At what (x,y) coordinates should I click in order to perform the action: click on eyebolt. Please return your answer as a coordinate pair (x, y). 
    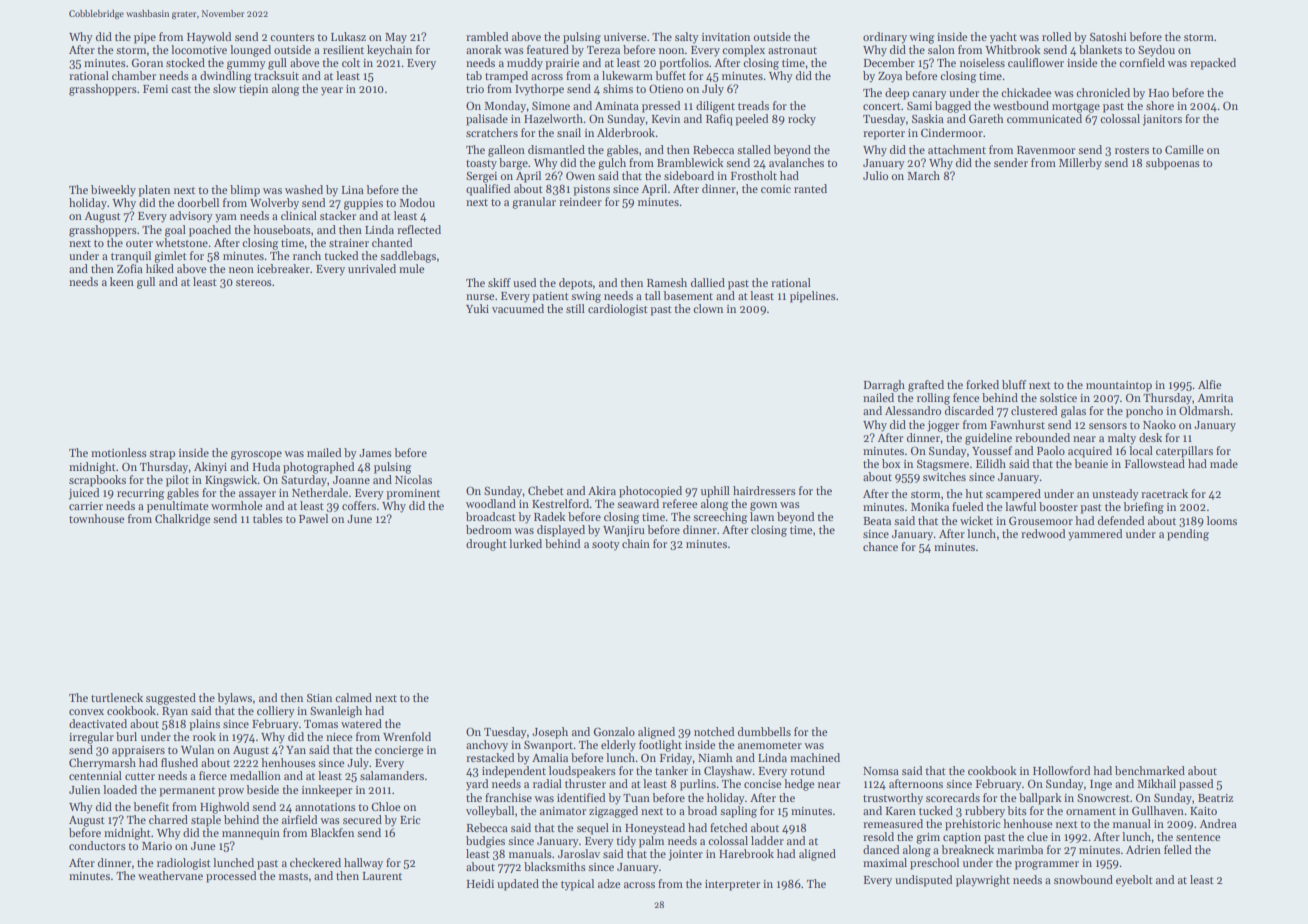
    Looking at the image, I should click on (1134, 881).
